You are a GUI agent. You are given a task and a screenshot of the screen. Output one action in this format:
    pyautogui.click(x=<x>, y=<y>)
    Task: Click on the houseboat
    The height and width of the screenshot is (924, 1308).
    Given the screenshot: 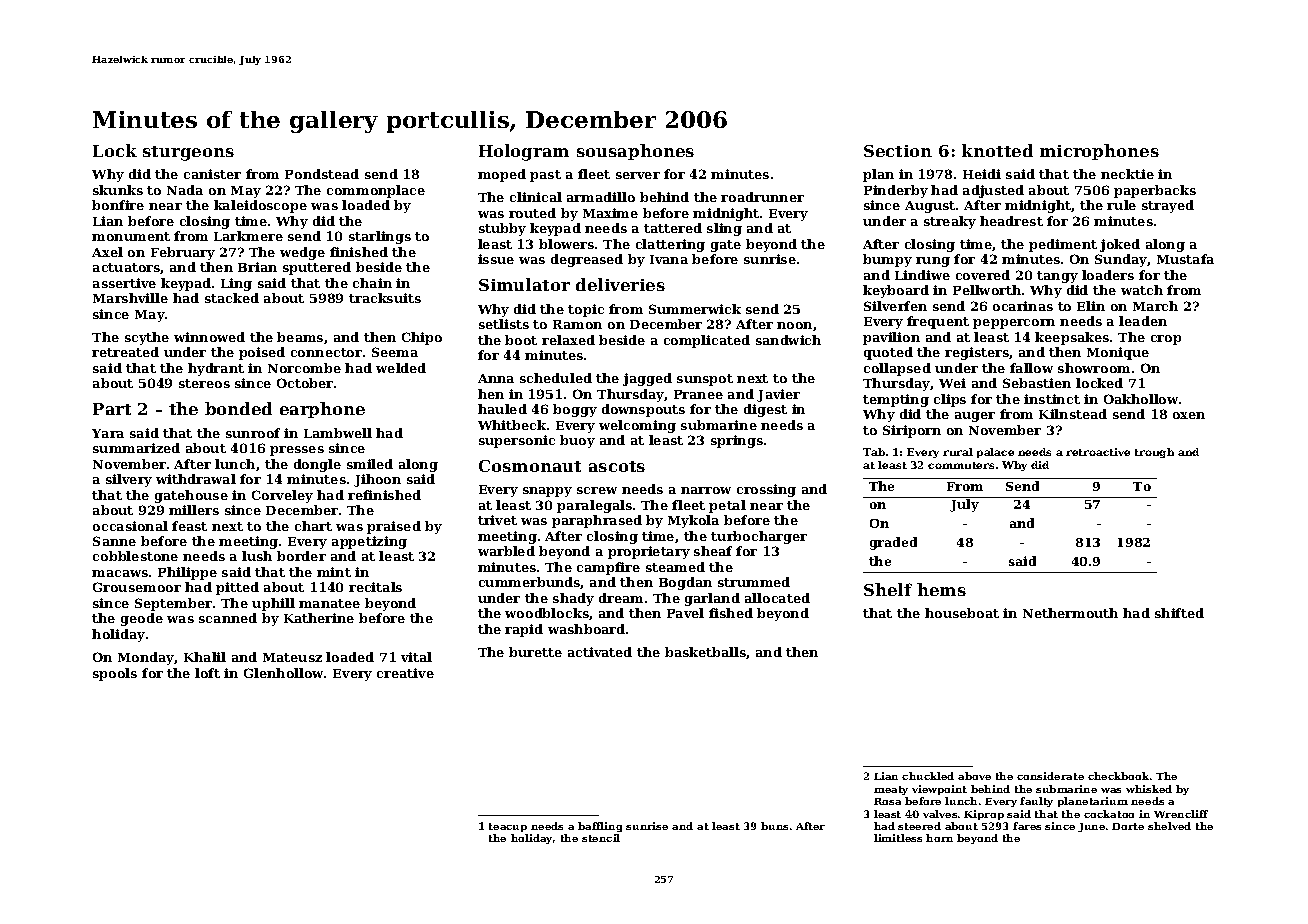 What is the action you would take?
    pyautogui.click(x=962, y=613)
